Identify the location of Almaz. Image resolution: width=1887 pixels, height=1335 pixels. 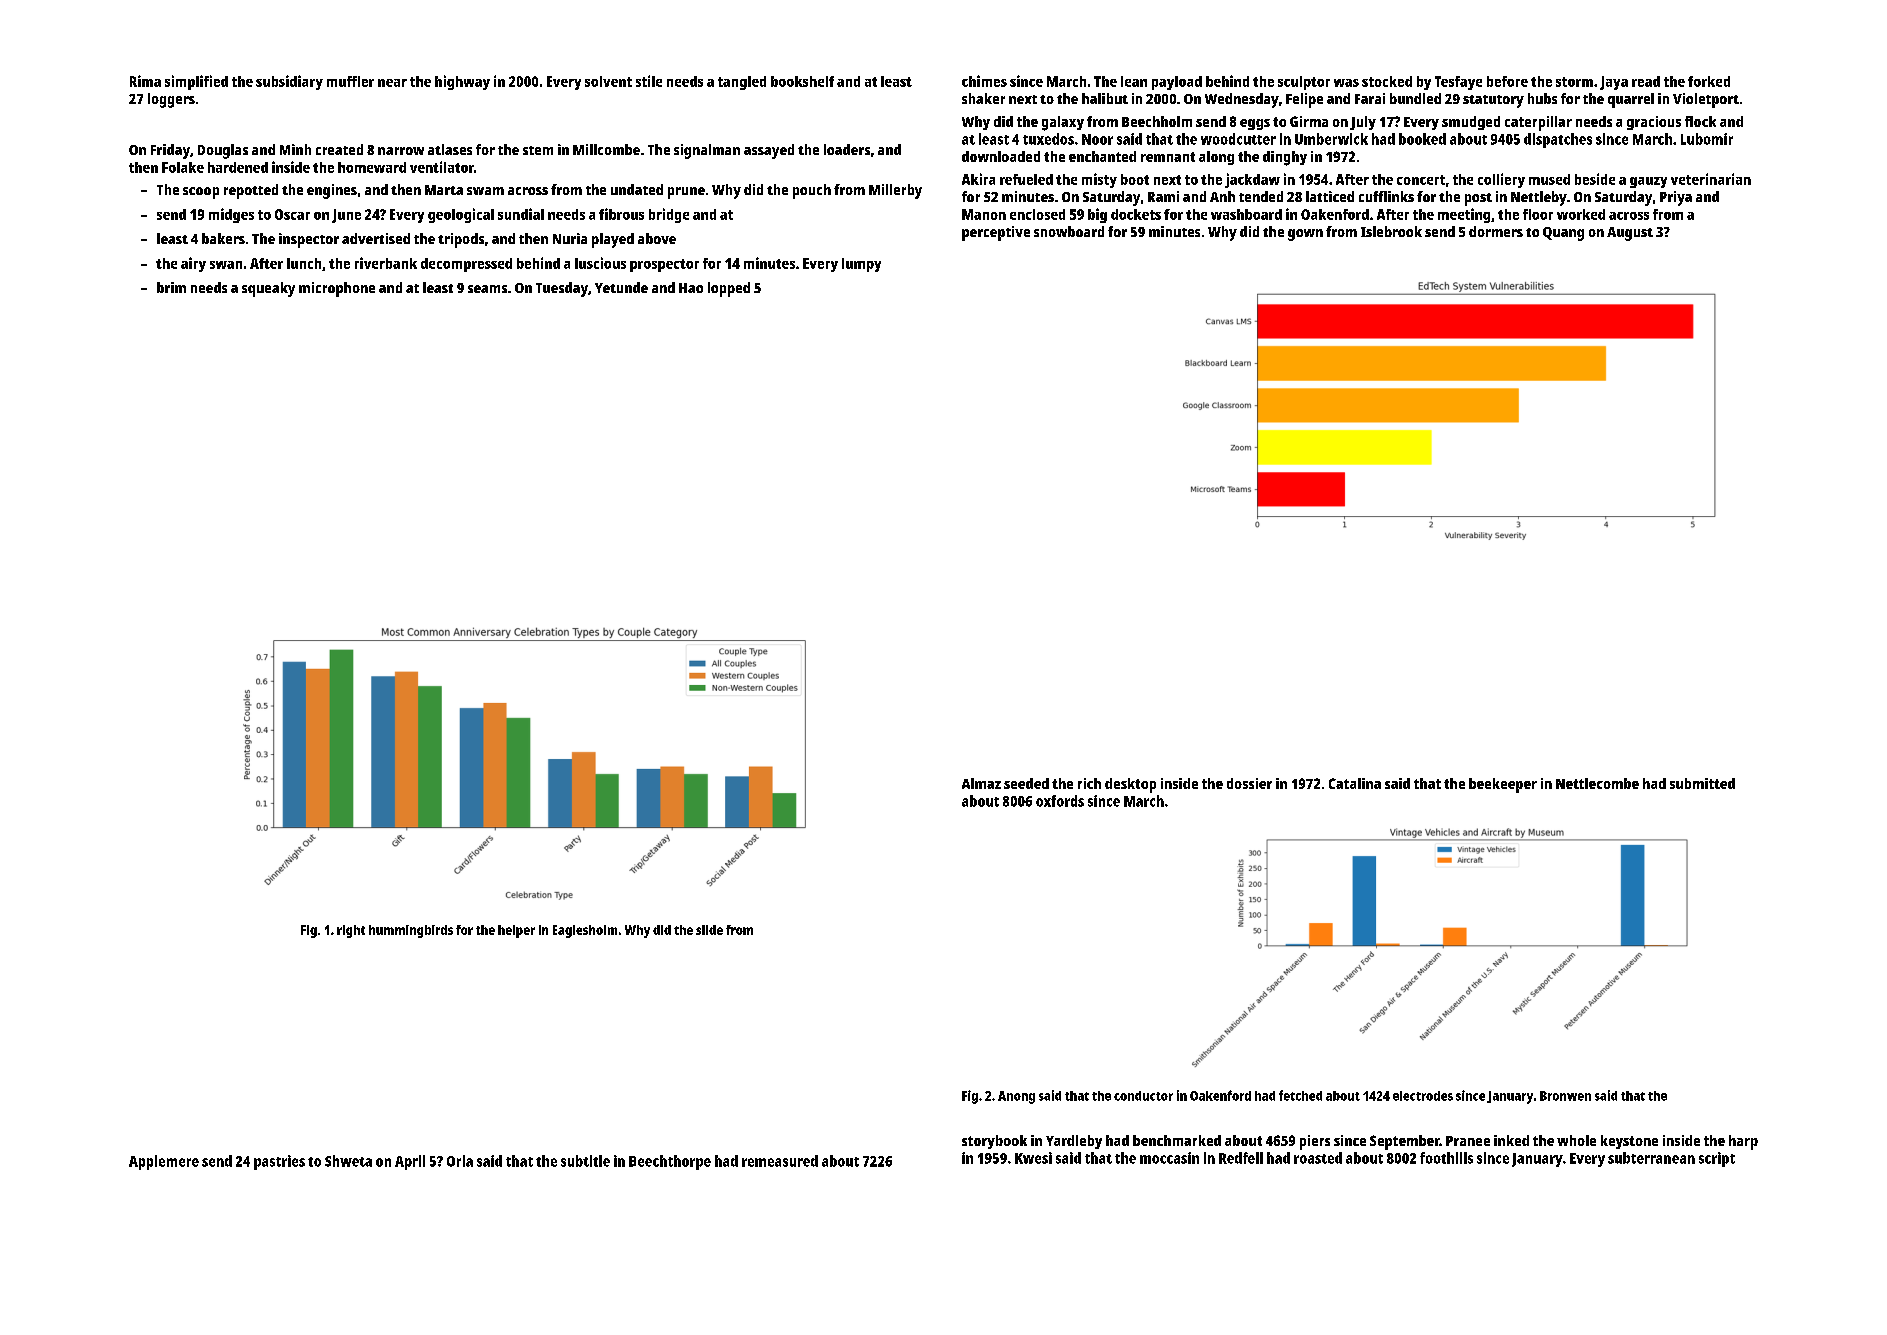
(981, 783).
